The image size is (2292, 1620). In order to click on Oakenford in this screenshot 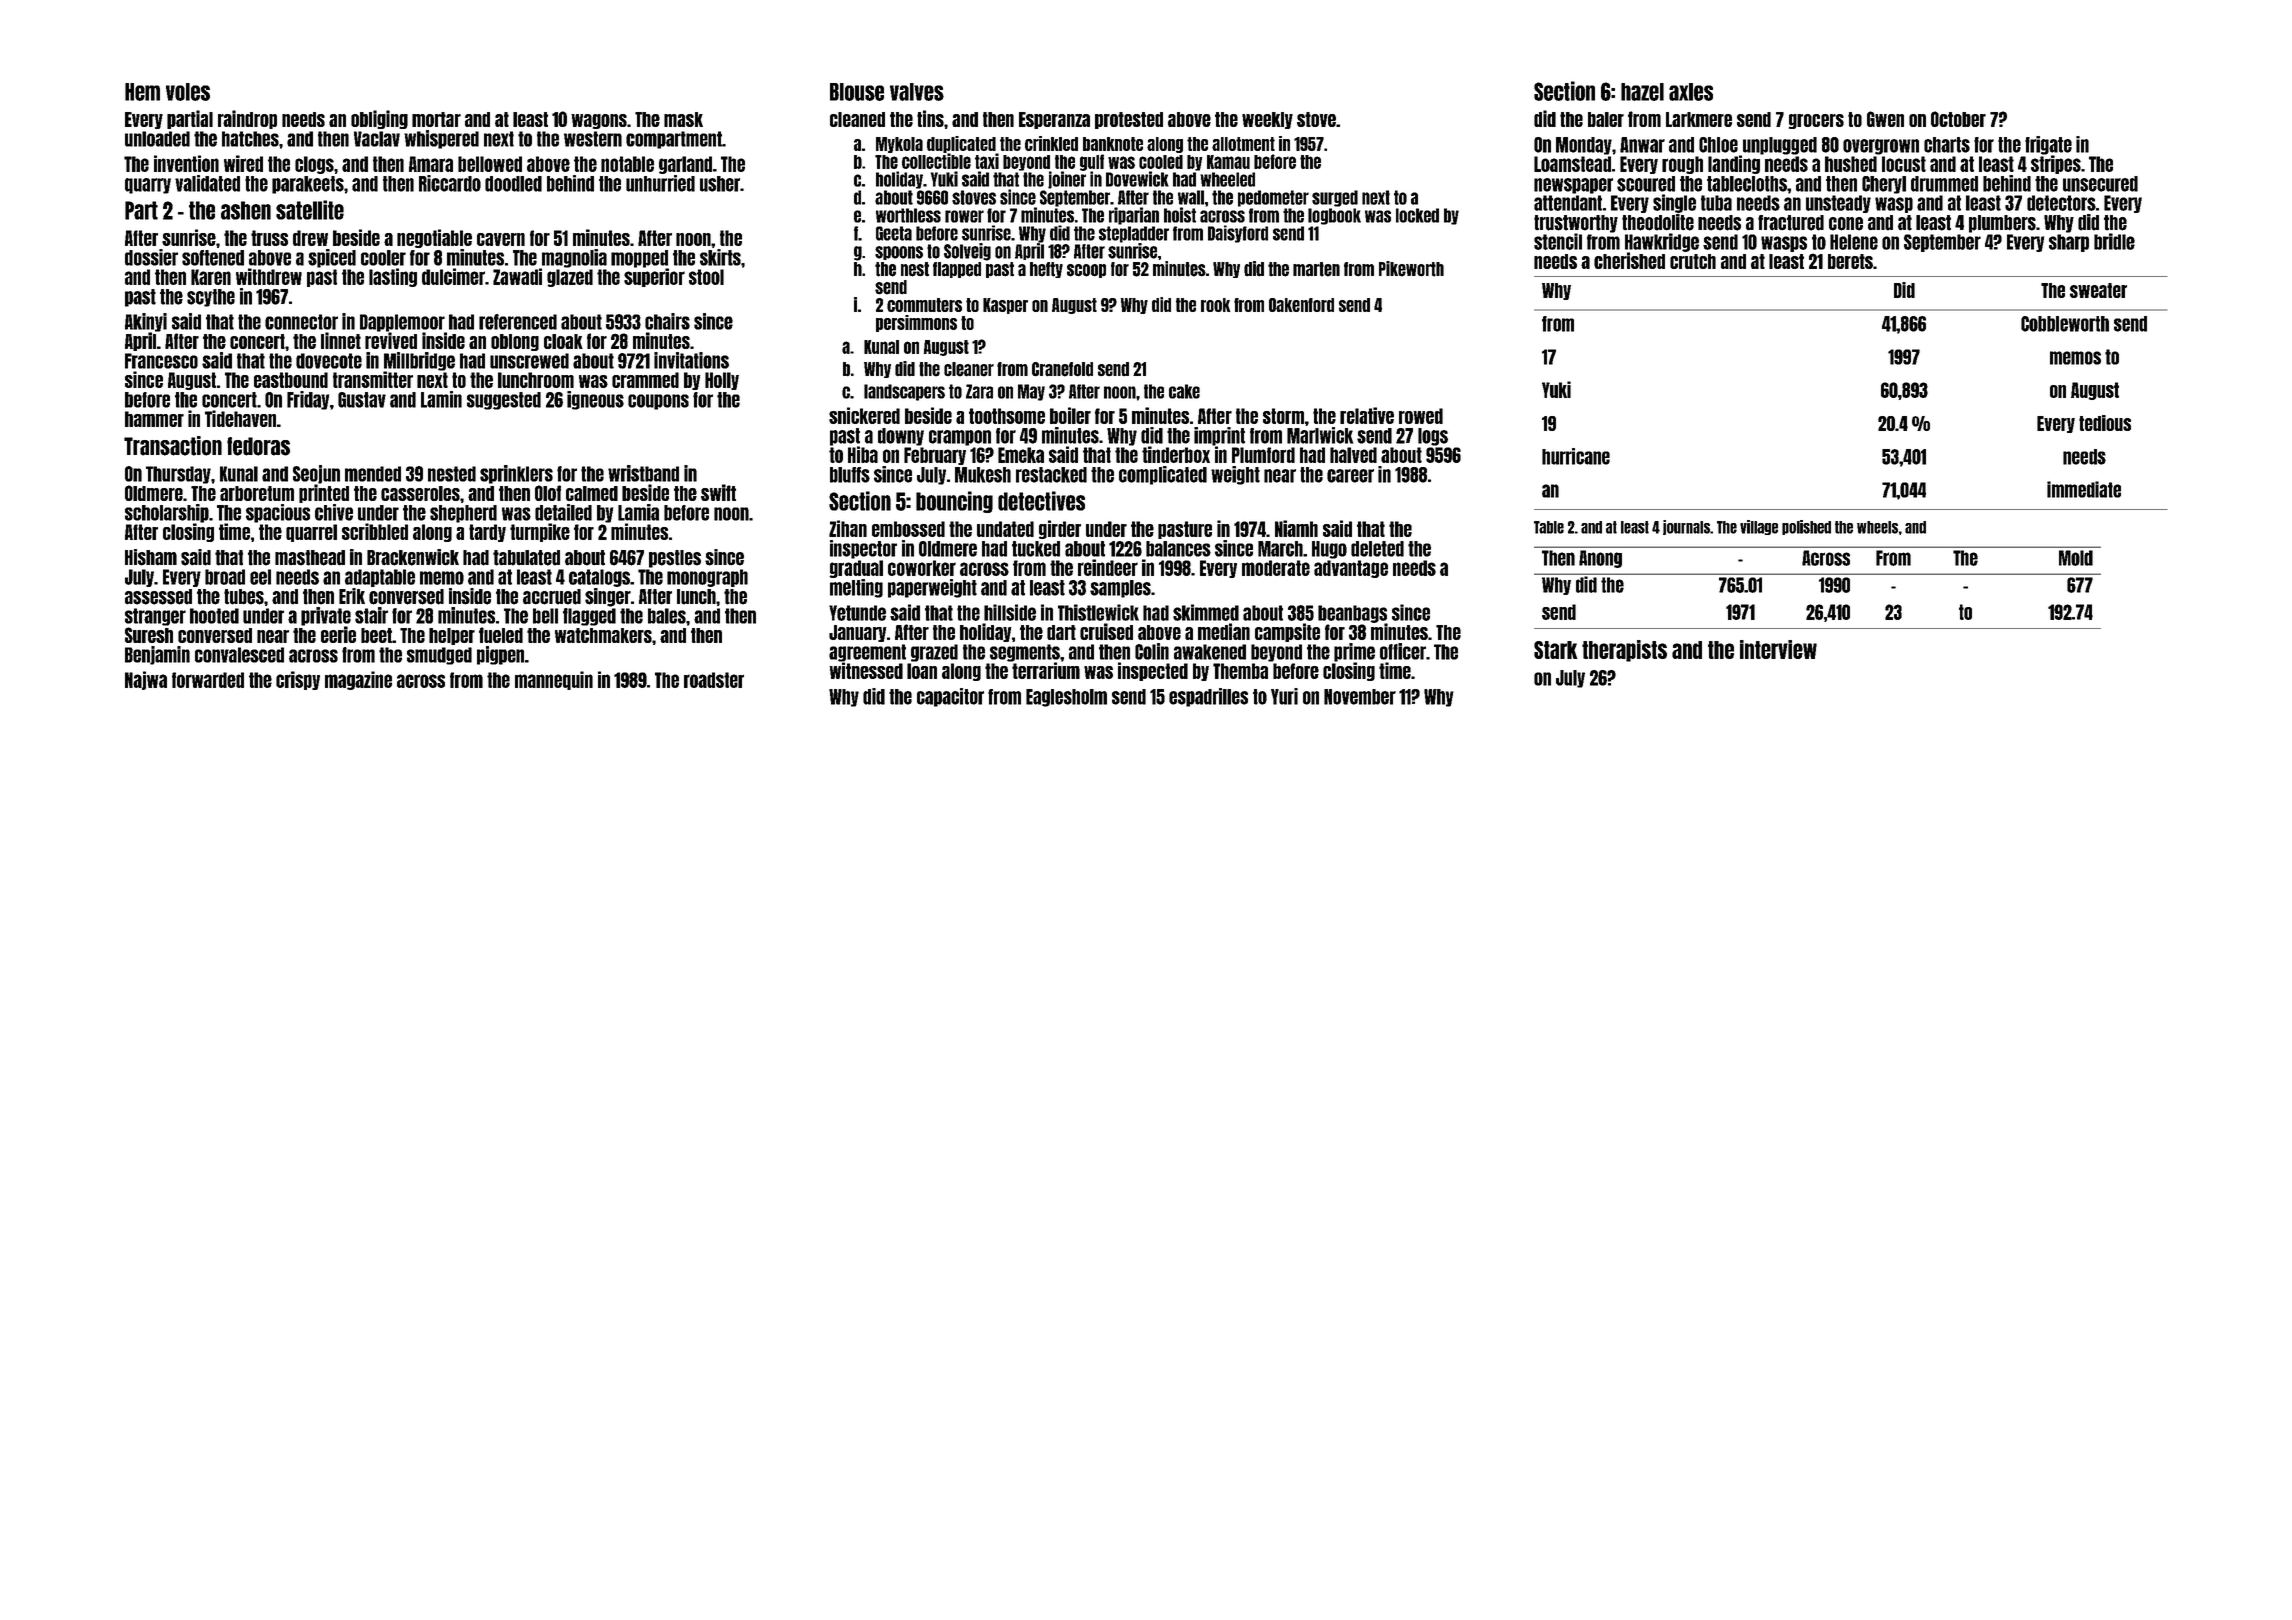, I will do `click(1301, 305)`.
